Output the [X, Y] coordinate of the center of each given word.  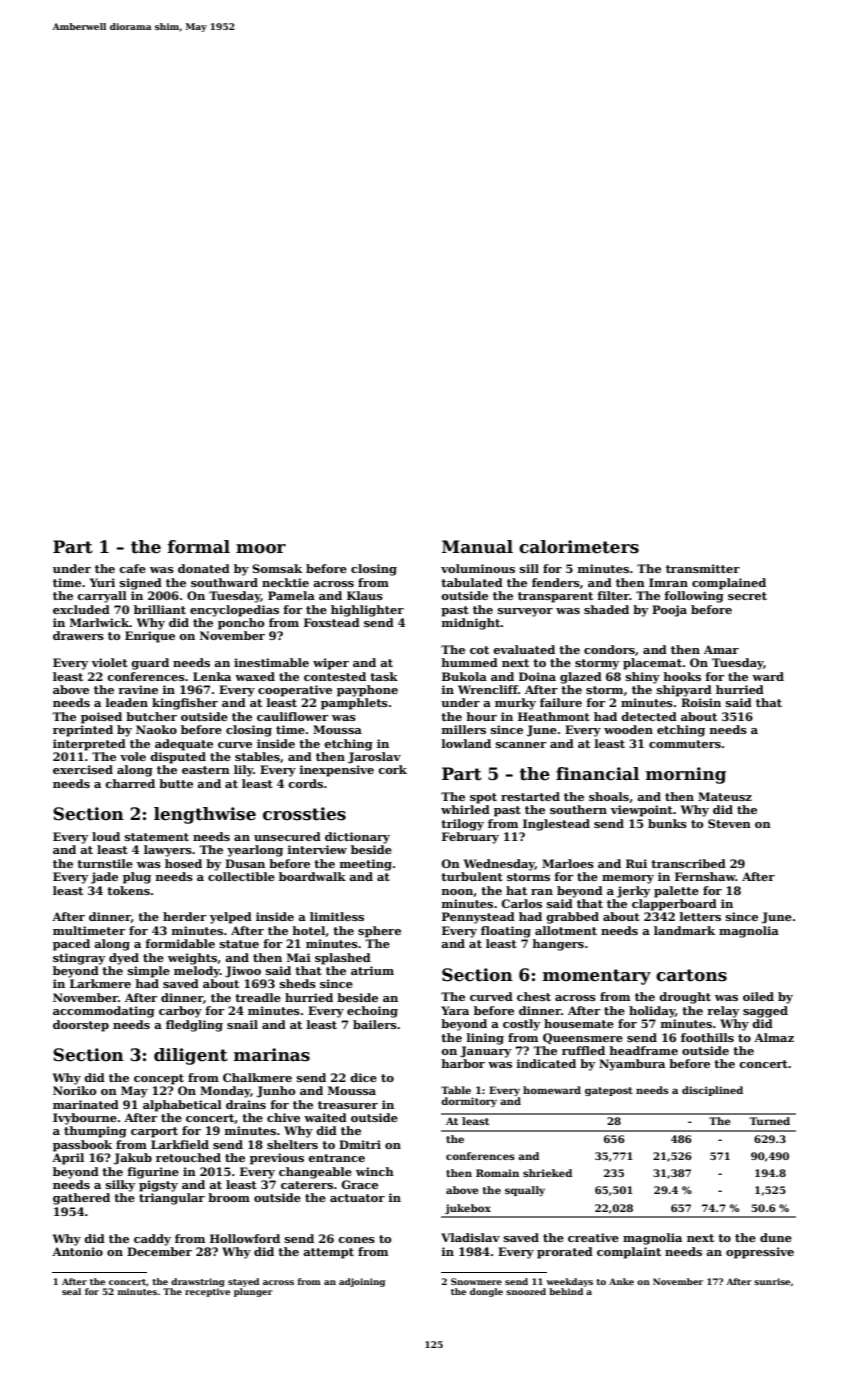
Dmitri [360, 1144]
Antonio [77, 1251]
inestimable [271, 662]
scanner [521, 745]
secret [747, 596]
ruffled [583, 1050]
